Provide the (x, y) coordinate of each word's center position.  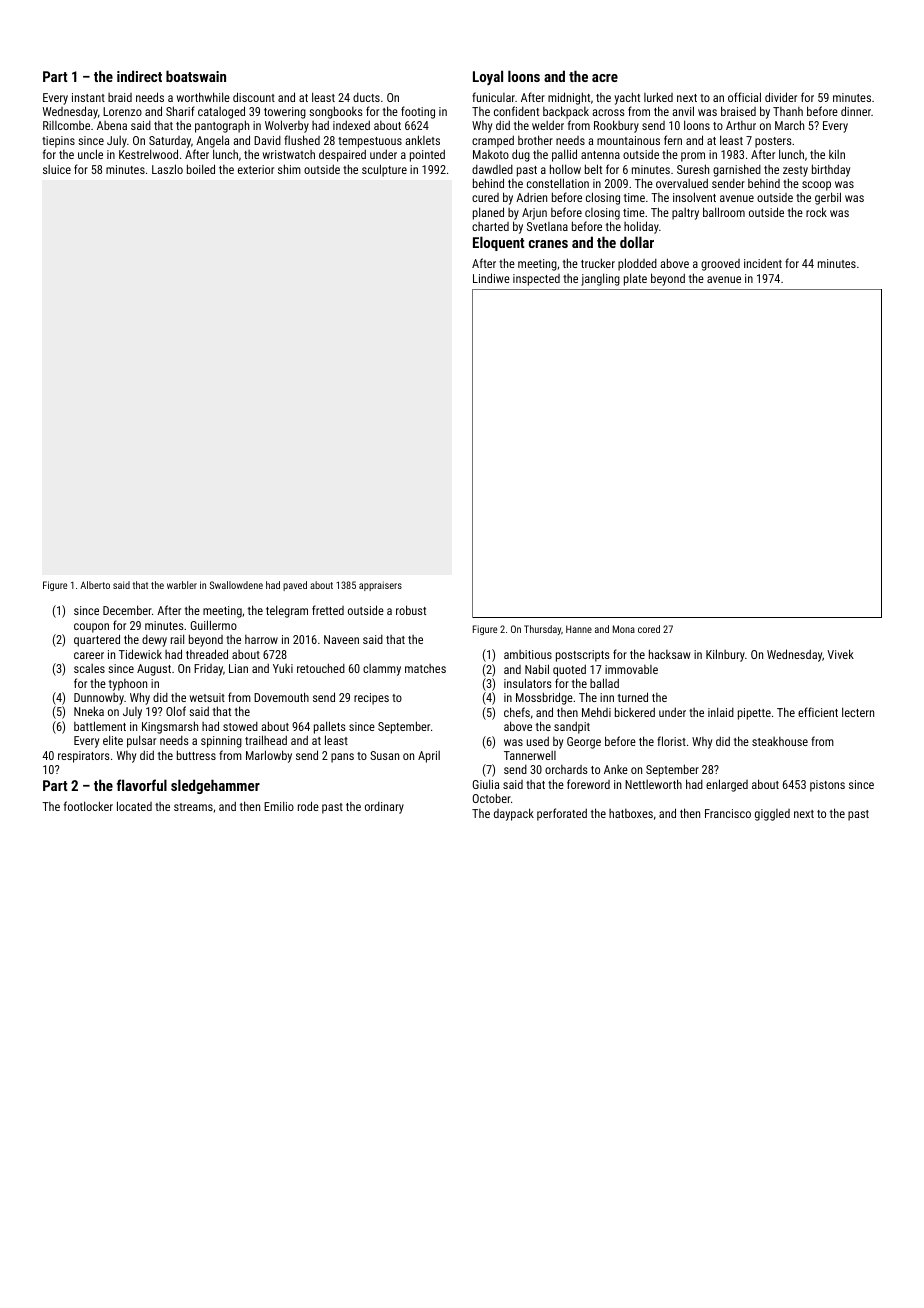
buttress (196, 755)
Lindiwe (491, 278)
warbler (182, 585)
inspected (536, 280)
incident (763, 263)
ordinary (384, 808)
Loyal (488, 77)
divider (781, 97)
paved (295, 586)
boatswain (196, 76)
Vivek (840, 654)
